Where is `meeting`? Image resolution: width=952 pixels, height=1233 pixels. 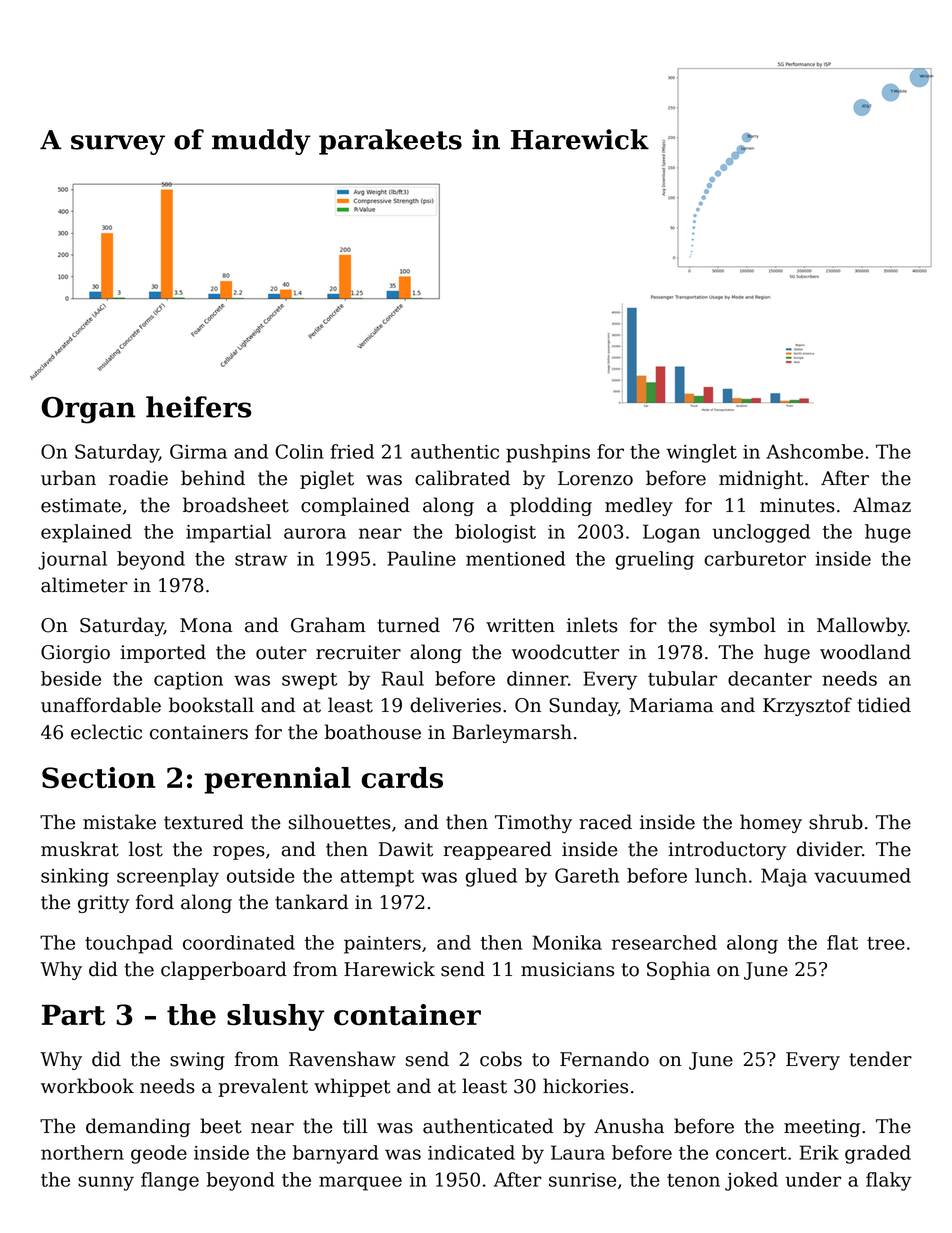 meeting is located at coordinates (822, 1128).
